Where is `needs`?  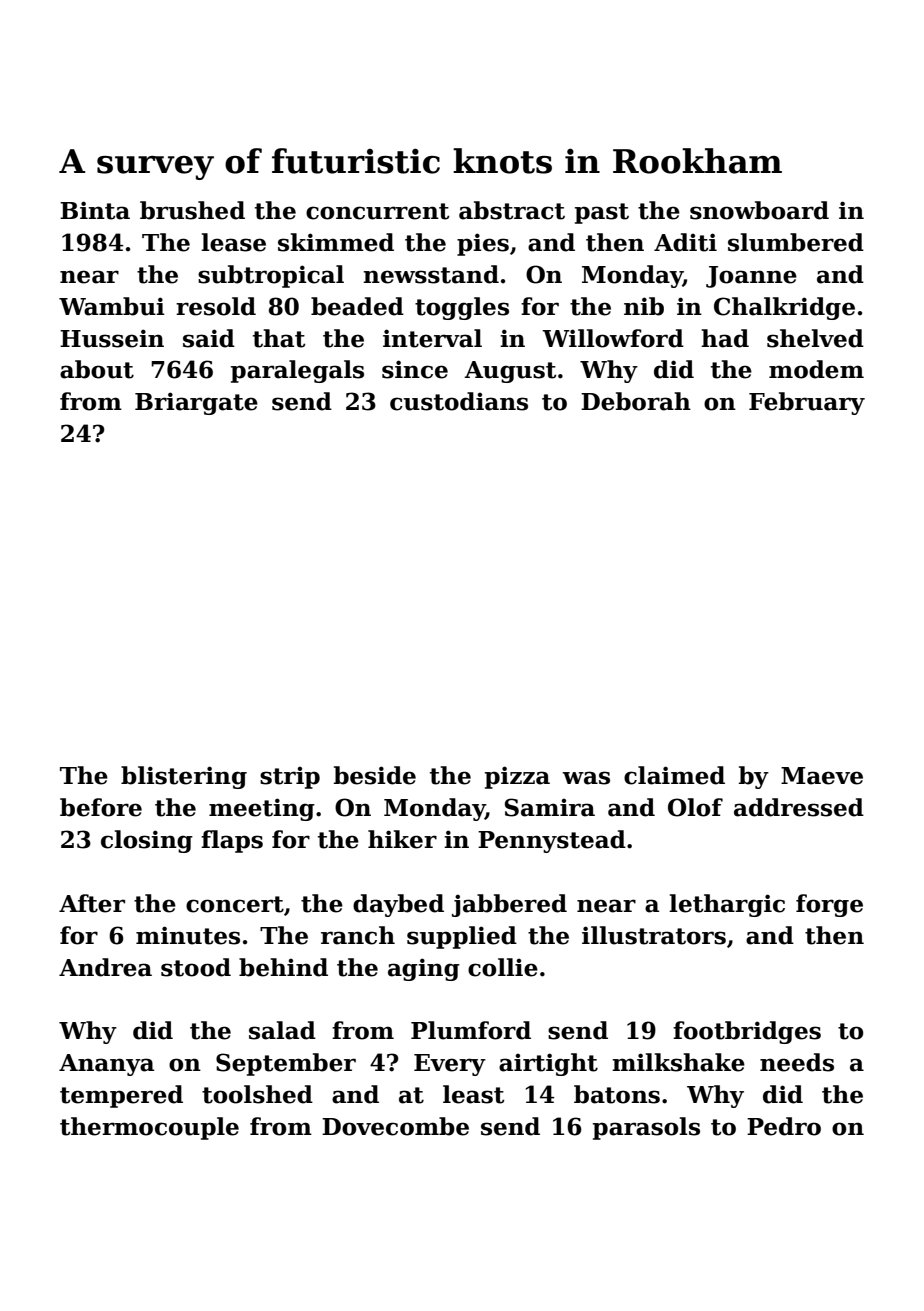
needs is located at coordinates (797, 1062).
